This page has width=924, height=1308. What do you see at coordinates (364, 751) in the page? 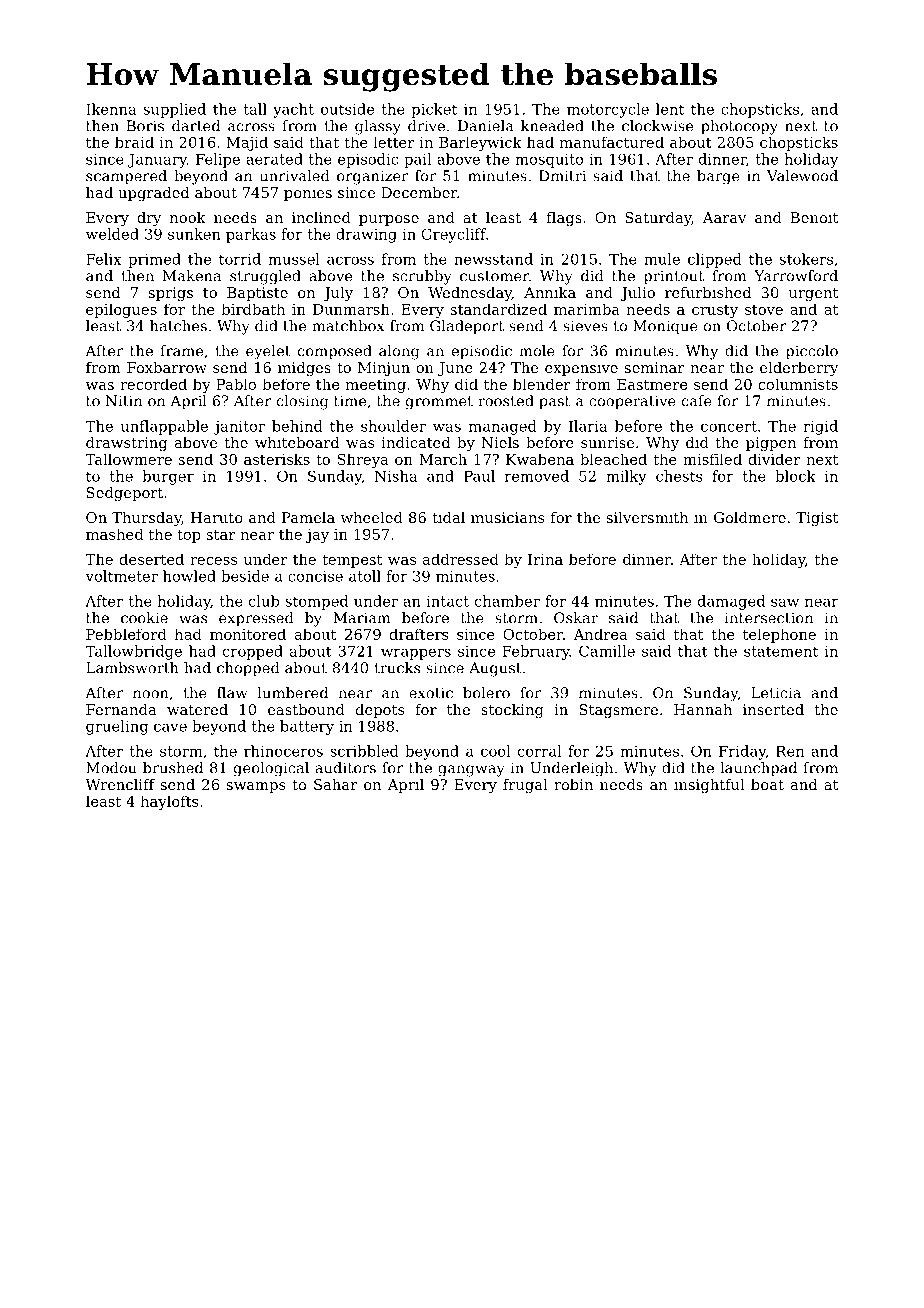
I see `scribbled` at bounding box center [364, 751].
